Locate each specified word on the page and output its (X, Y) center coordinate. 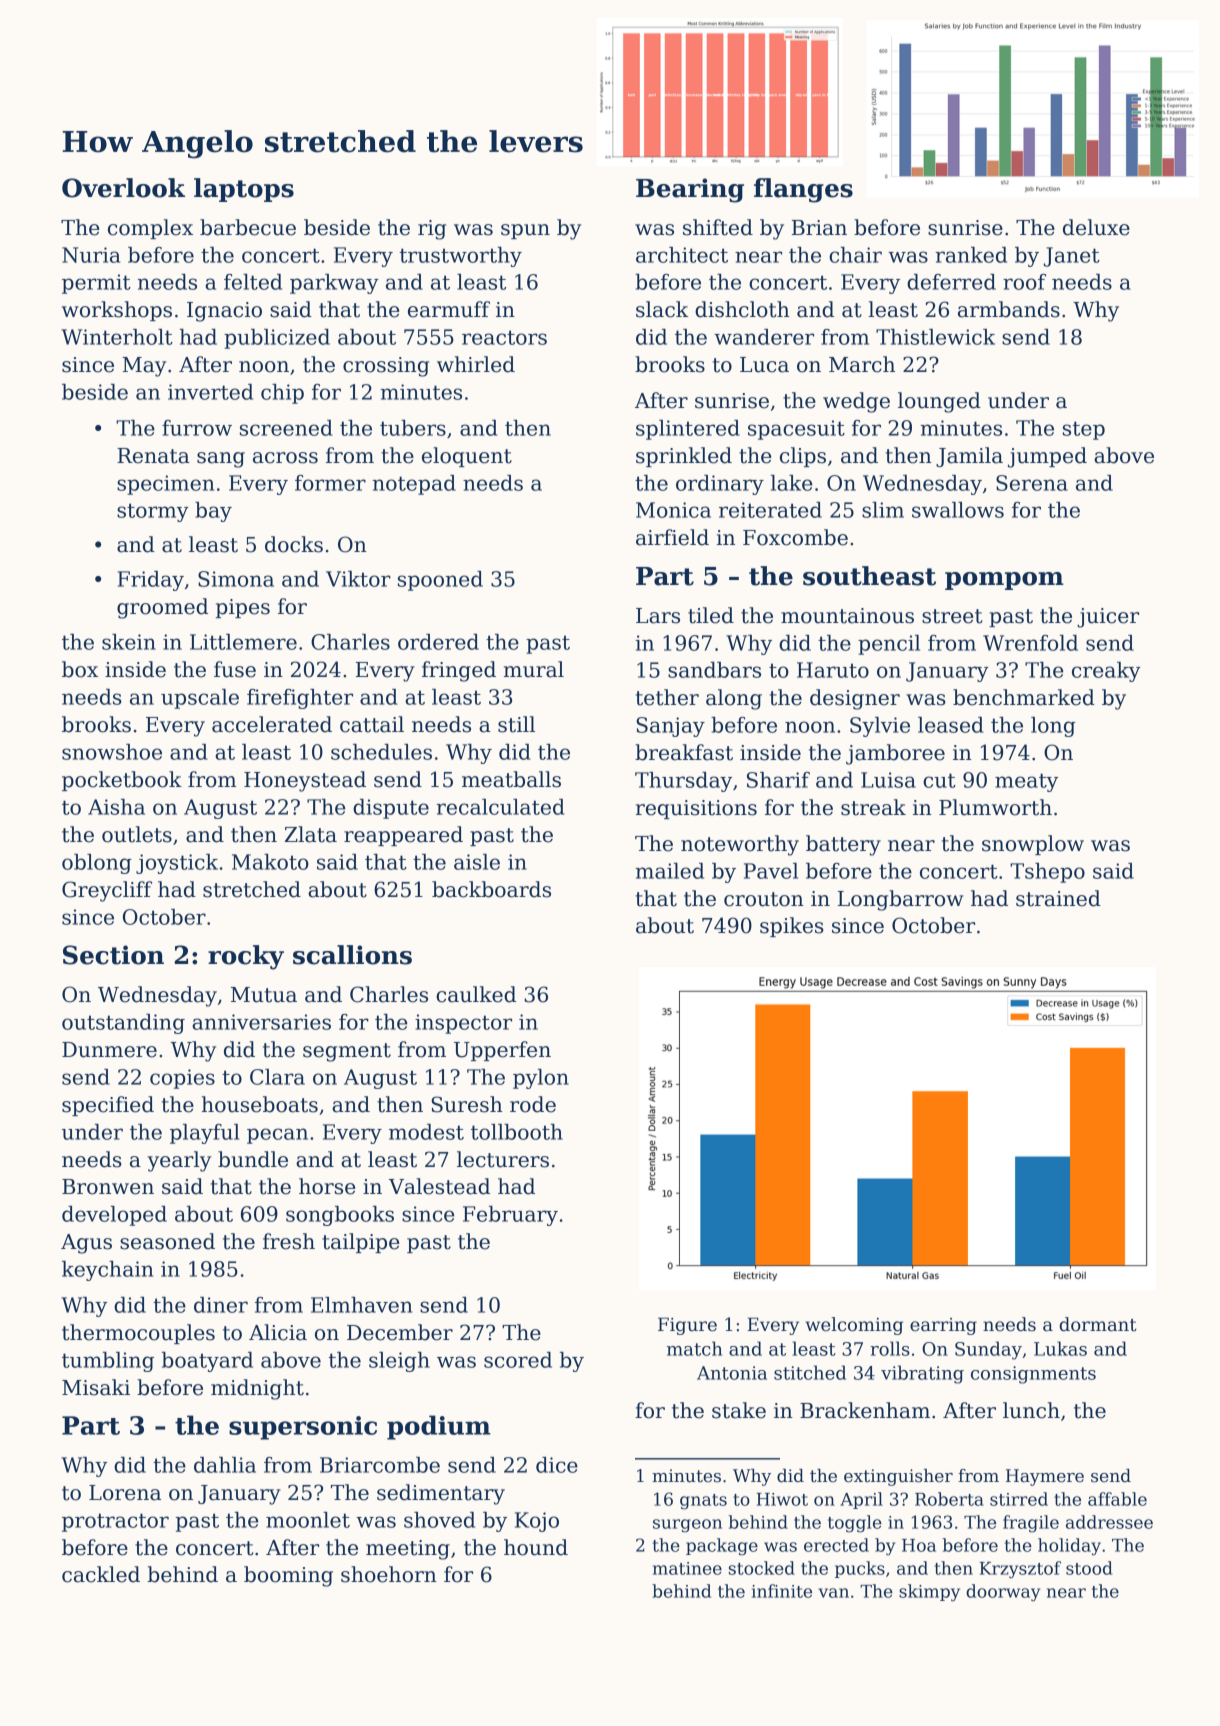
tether (667, 697)
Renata (153, 456)
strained (1058, 898)
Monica (673, 510)
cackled (101, 1574)
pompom (1004, 581)
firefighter (300, 699)
